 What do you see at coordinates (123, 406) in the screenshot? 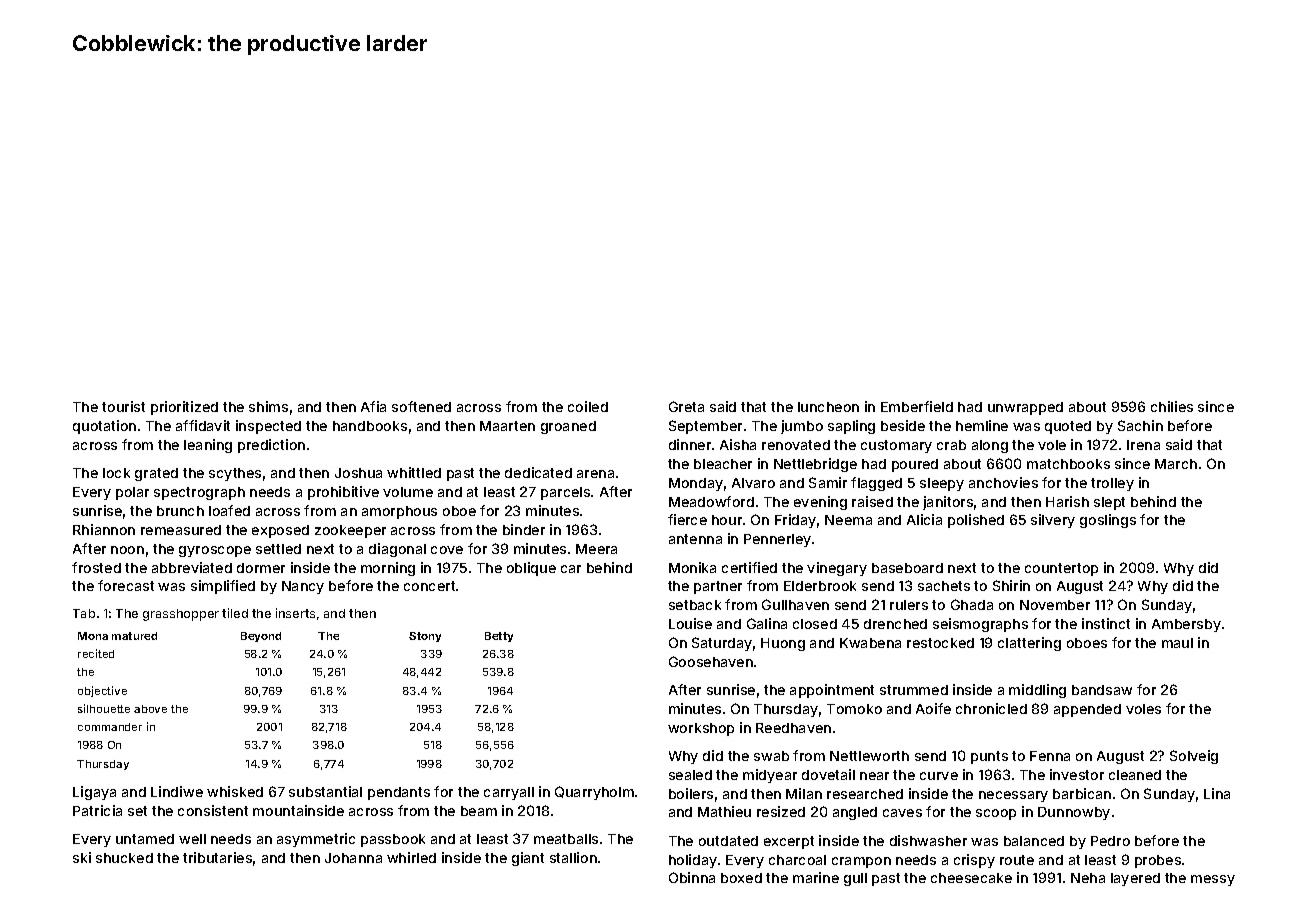
I see `tourist` at bounding box center [123, 406].
